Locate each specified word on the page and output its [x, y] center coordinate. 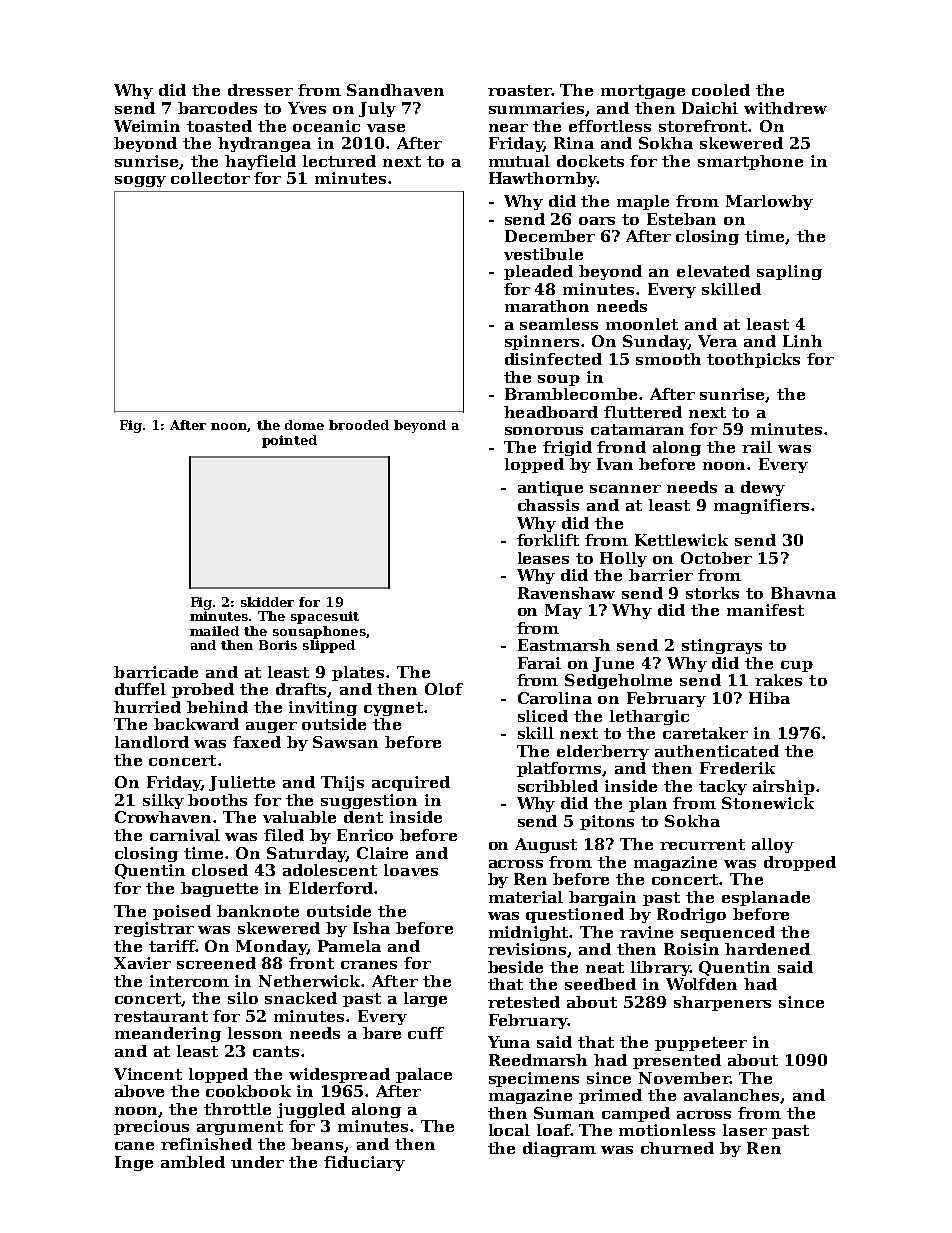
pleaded [538, 272]
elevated [713, 271]
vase [386, 128]
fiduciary [364, 1163]
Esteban [681, 219]
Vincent [148, 1074]
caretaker [705, 733]
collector [210, 178]
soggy [140, 181]
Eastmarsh [564, 645]
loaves [411, 870]
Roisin [691, 949]
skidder [267, 602]
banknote [258, 911]
